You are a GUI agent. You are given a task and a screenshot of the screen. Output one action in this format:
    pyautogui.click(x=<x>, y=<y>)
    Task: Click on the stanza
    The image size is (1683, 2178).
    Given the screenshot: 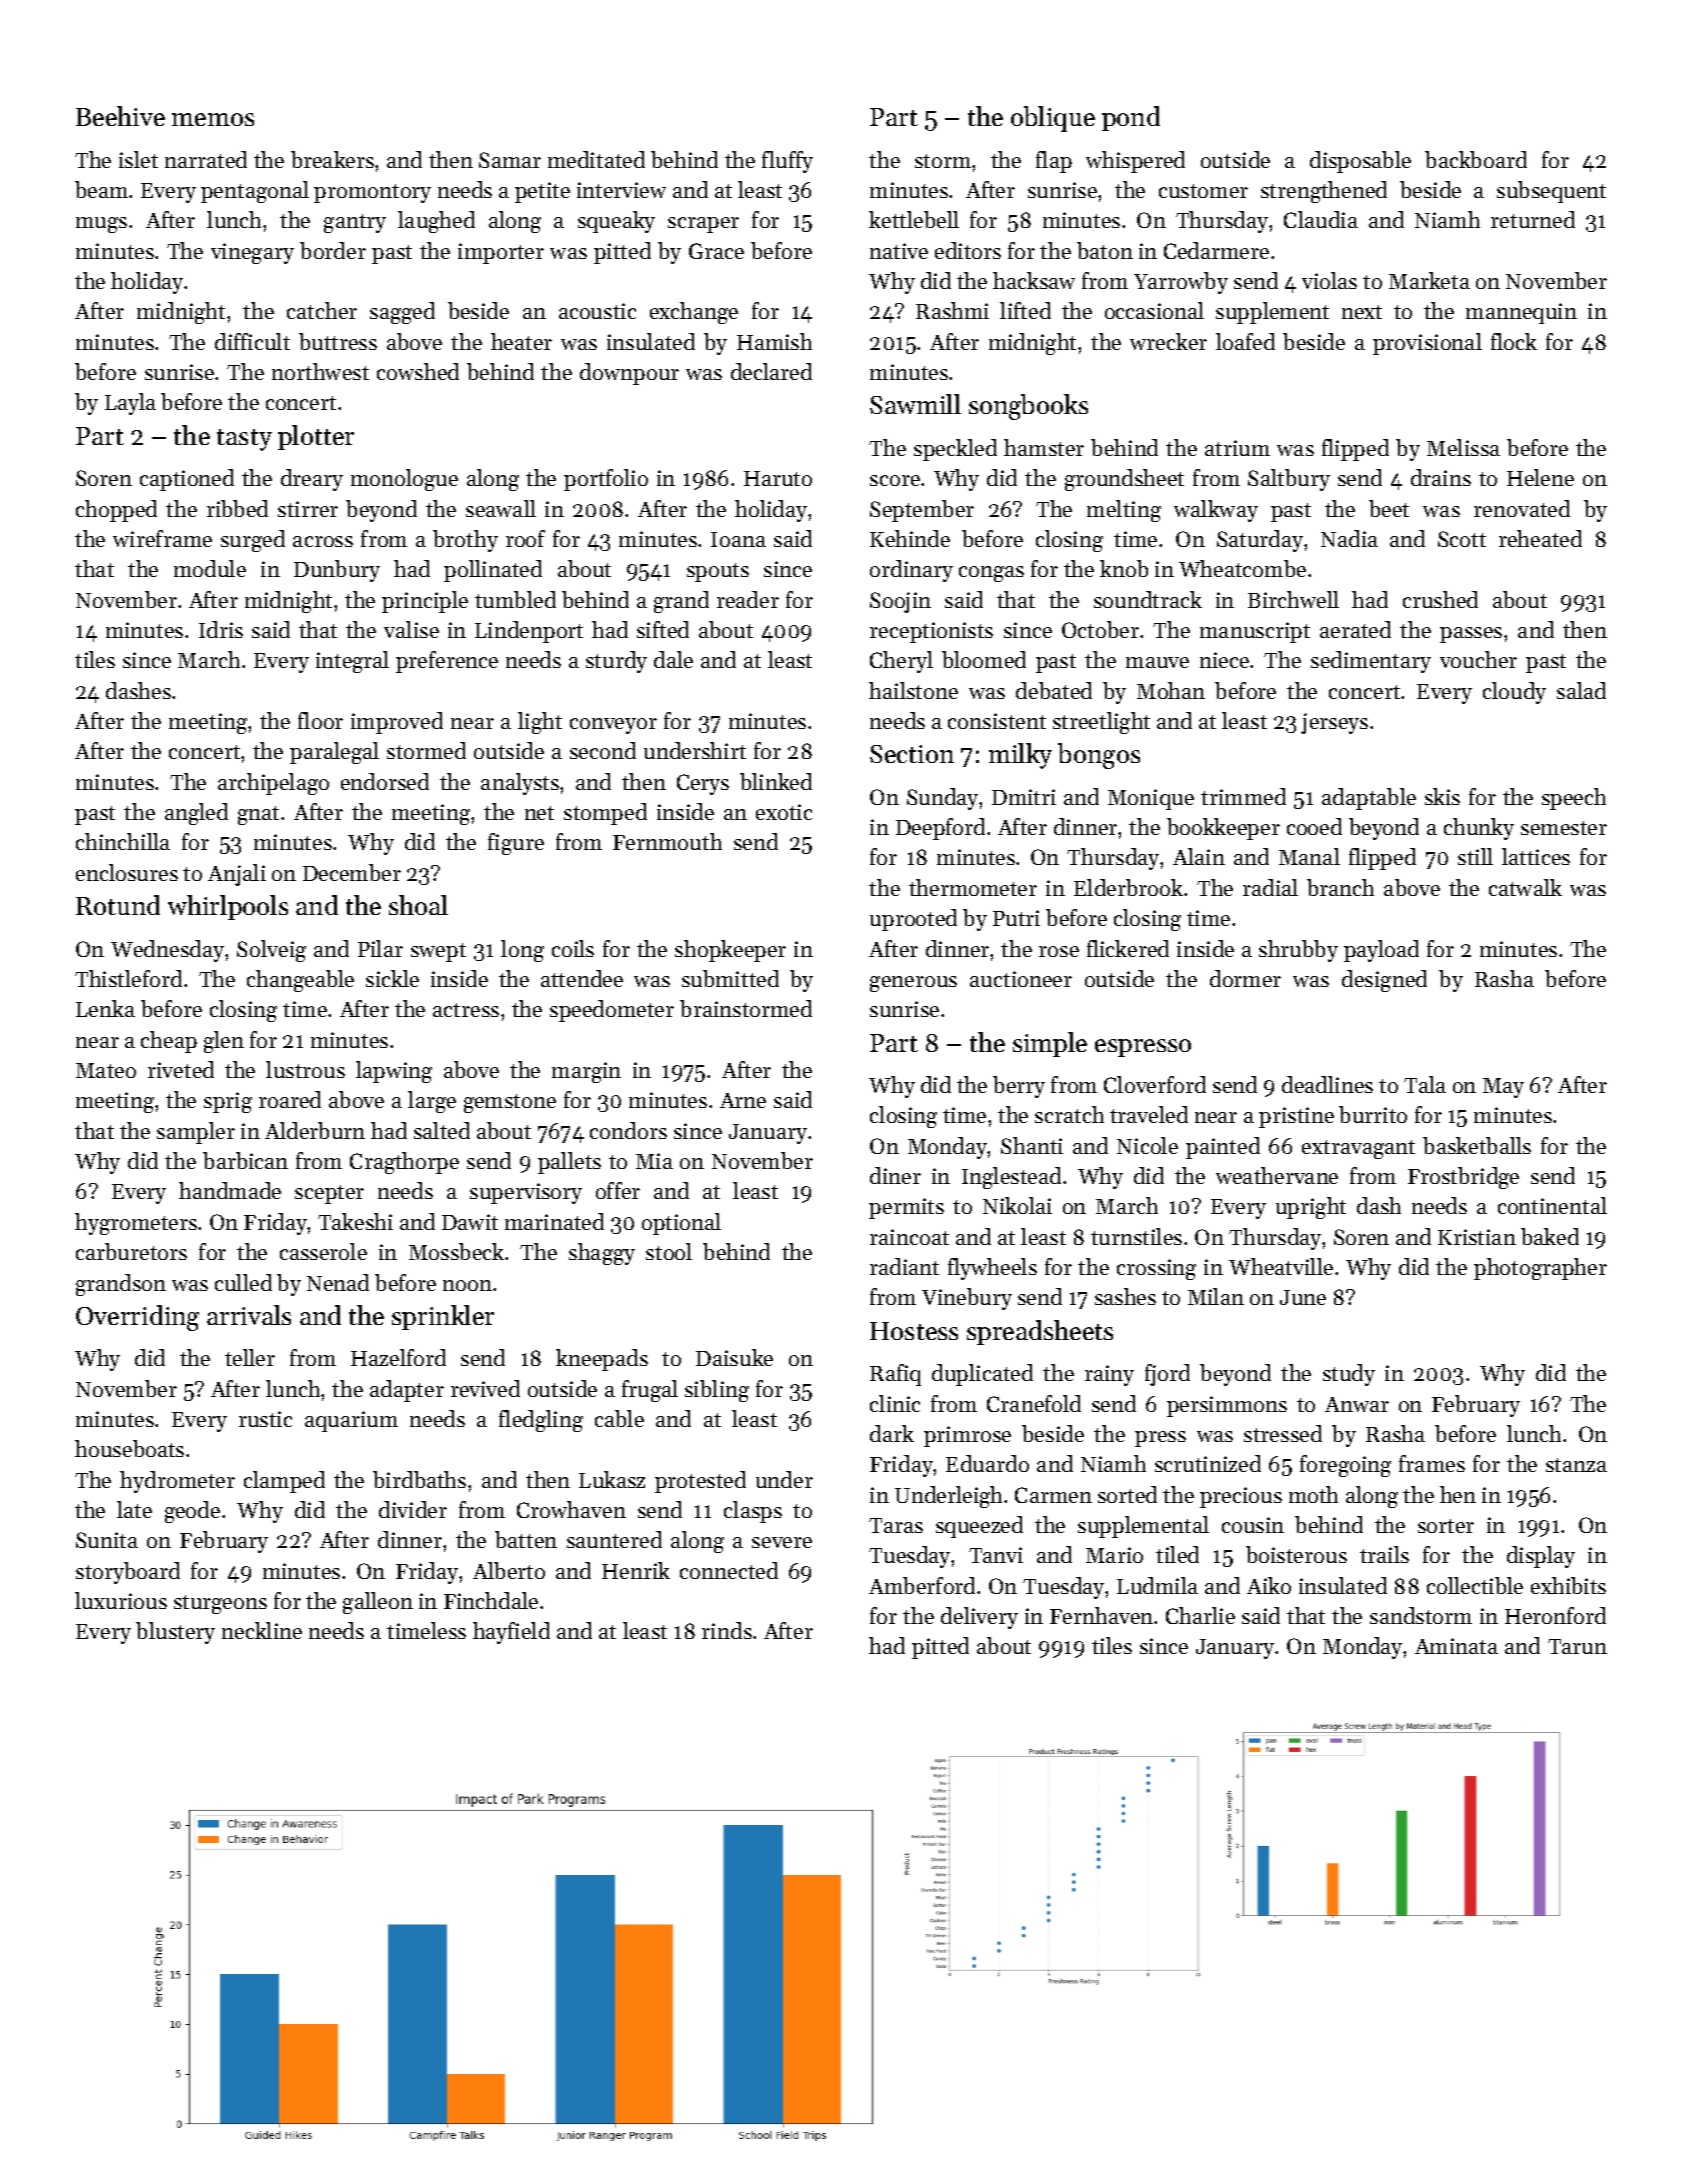 What is the action you would take?
    pyautogui.click(x=1576, y=1465)
